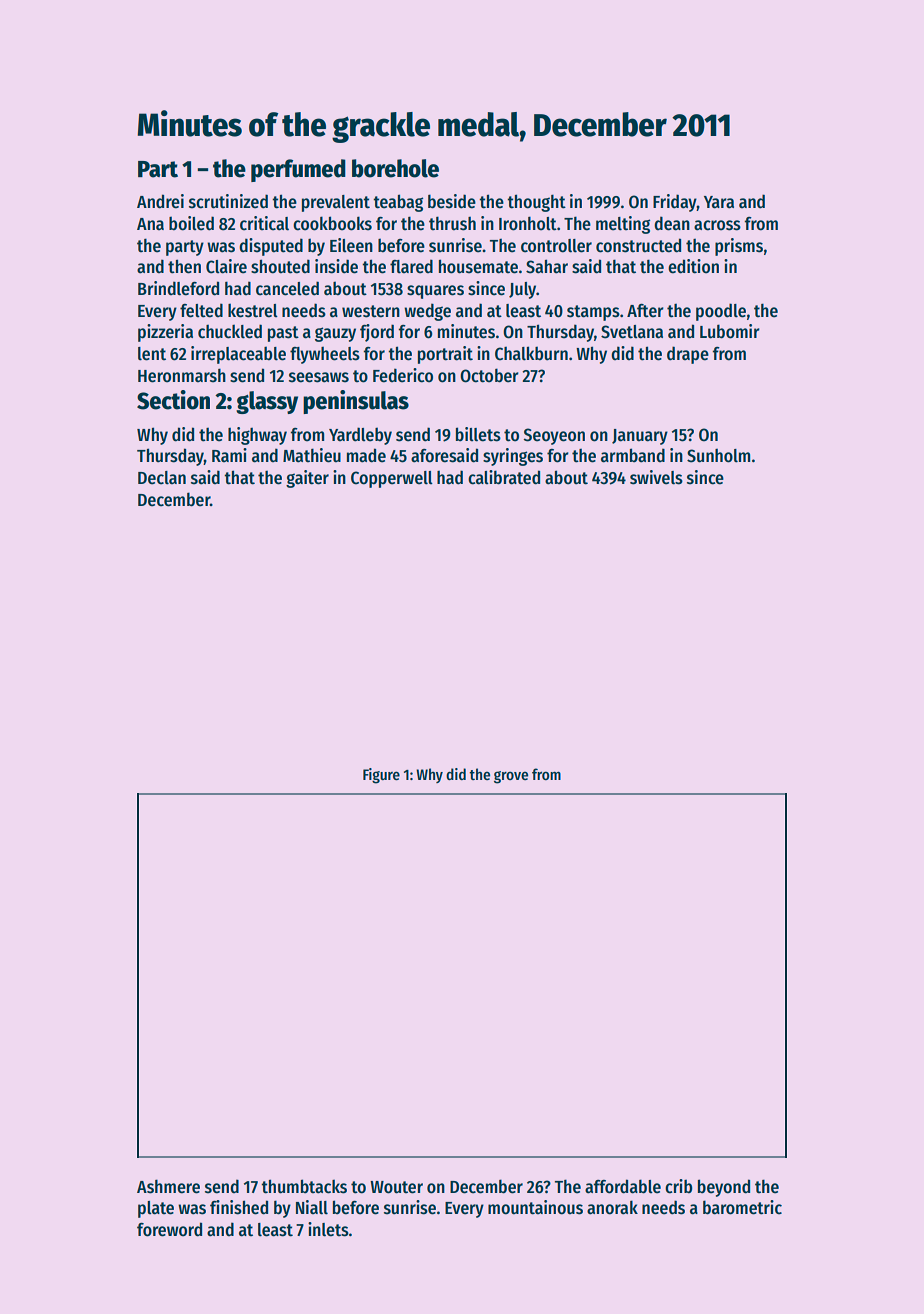  What do you see at coordinates (381, 776) in the image?
I see `Figure` at bounding box center [381, 776].
